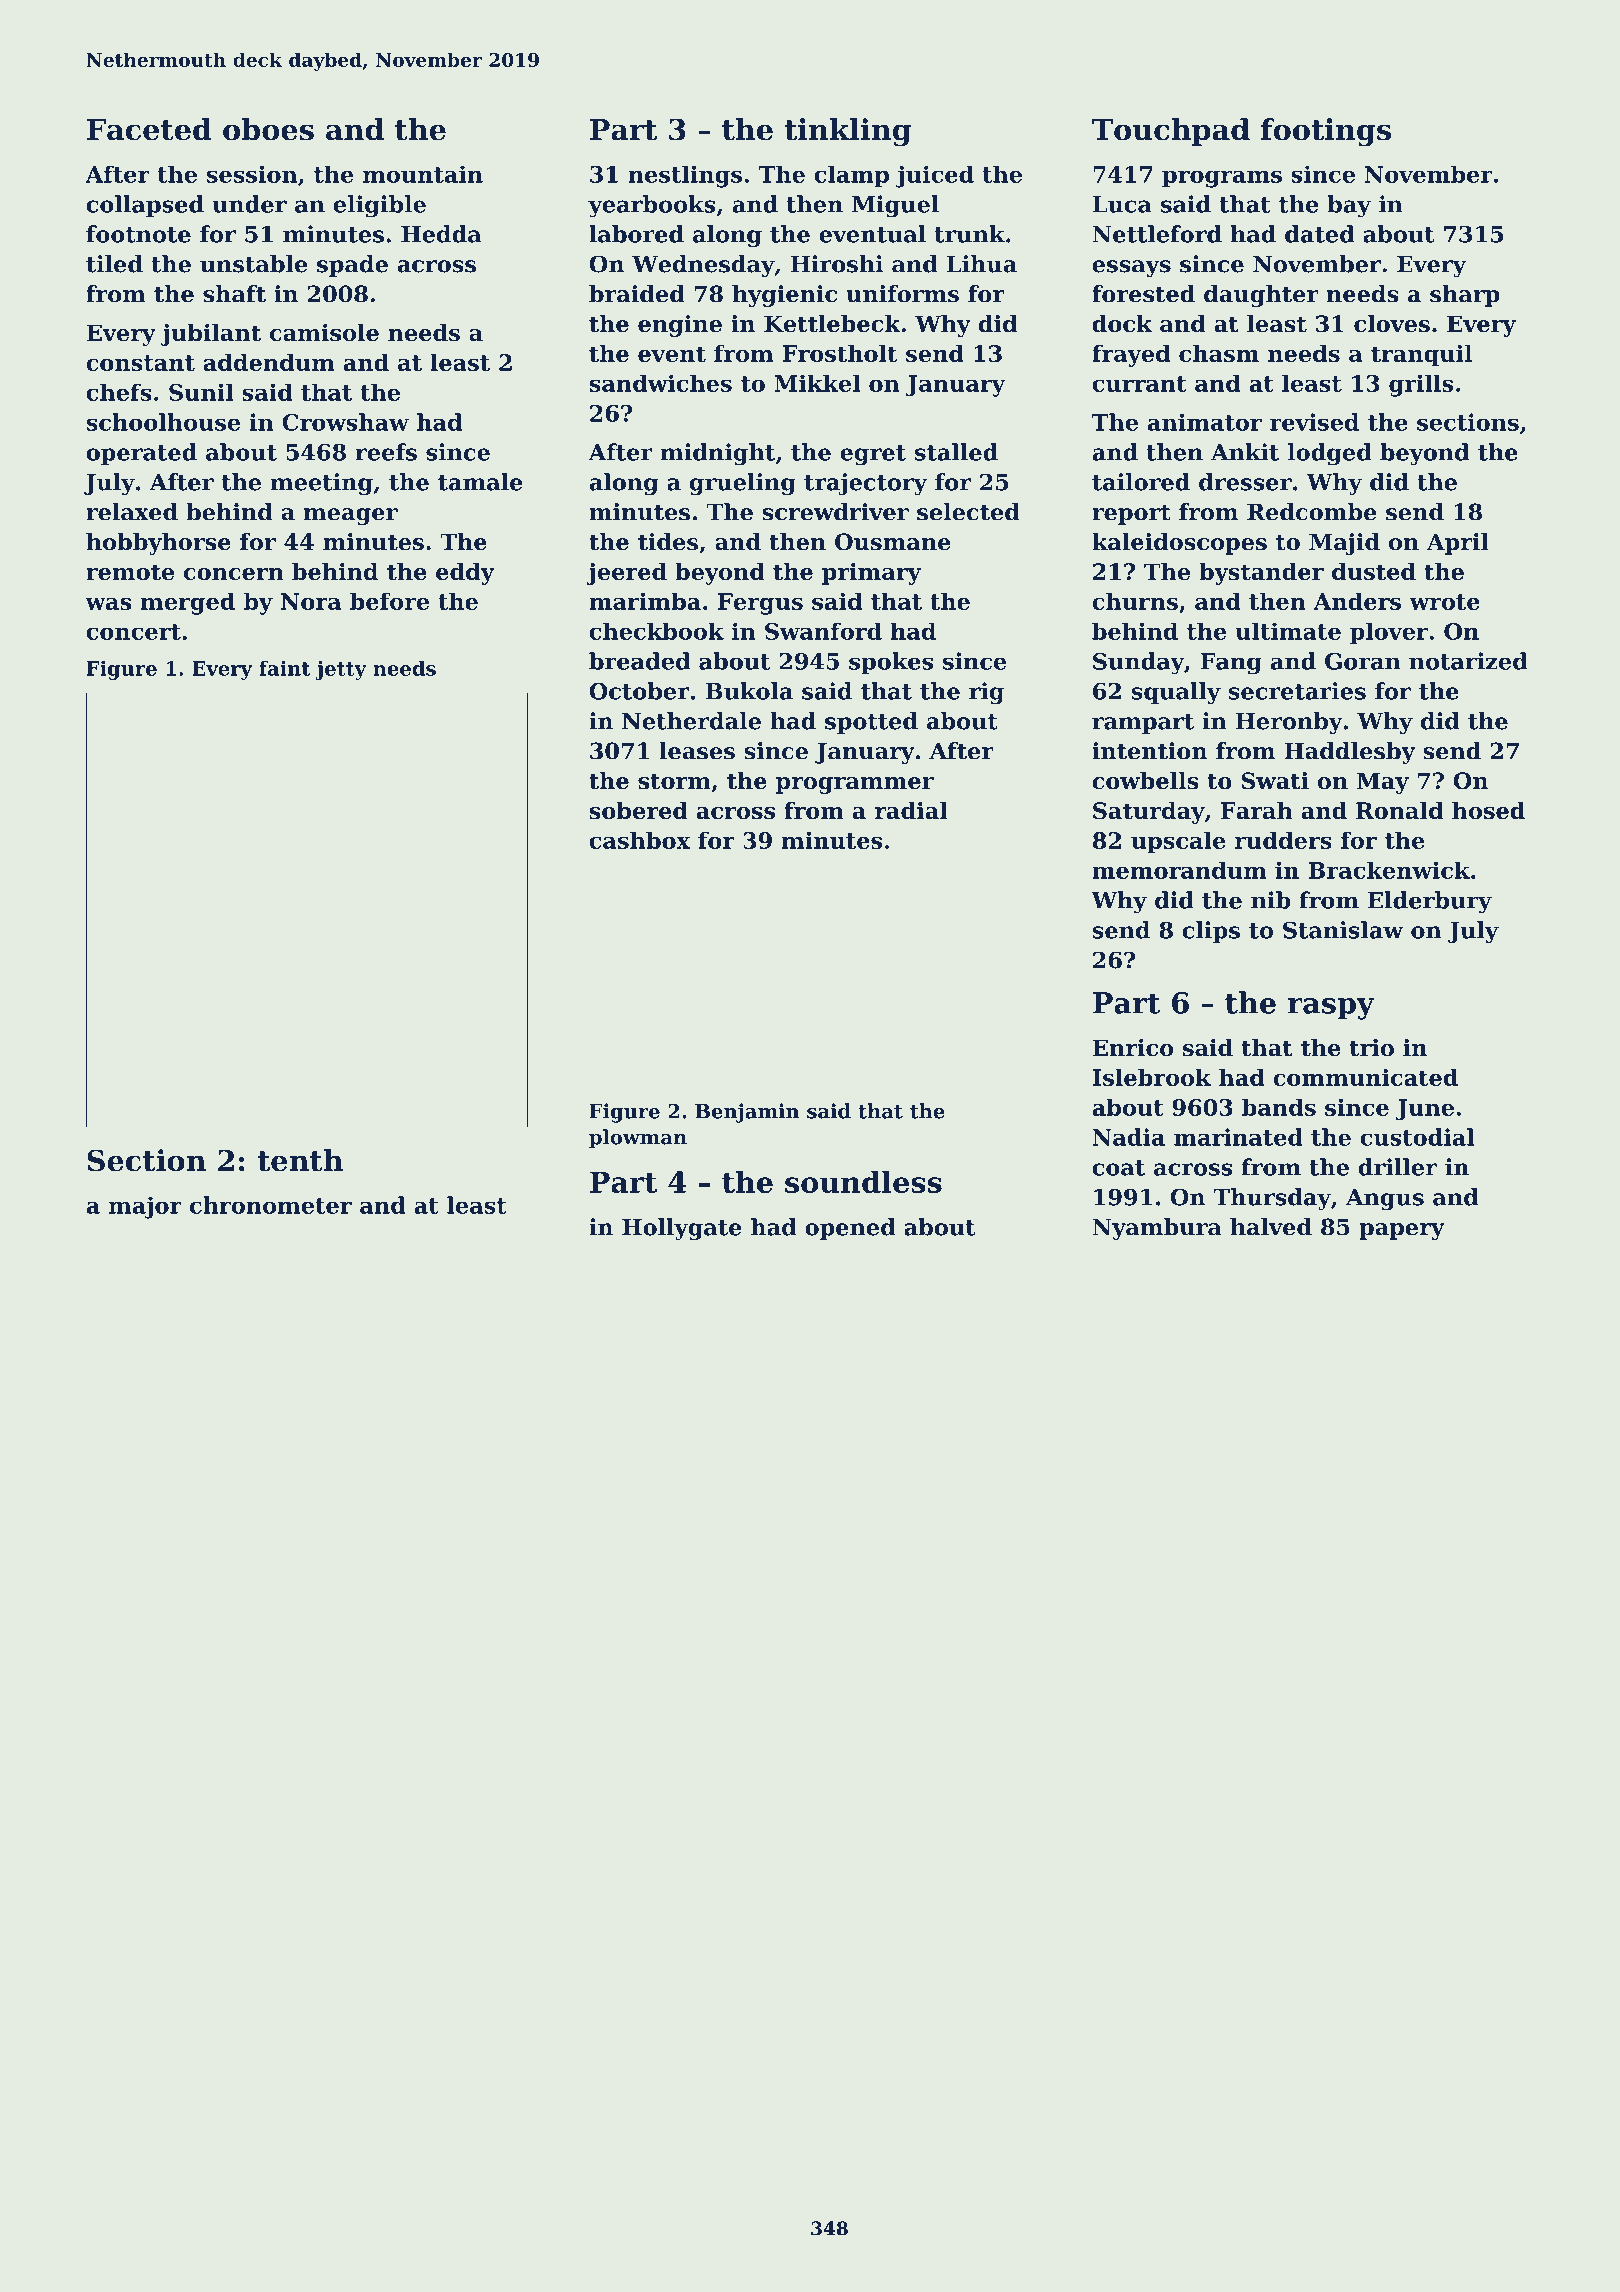  I want to click on programmer, so click(855, 785).
